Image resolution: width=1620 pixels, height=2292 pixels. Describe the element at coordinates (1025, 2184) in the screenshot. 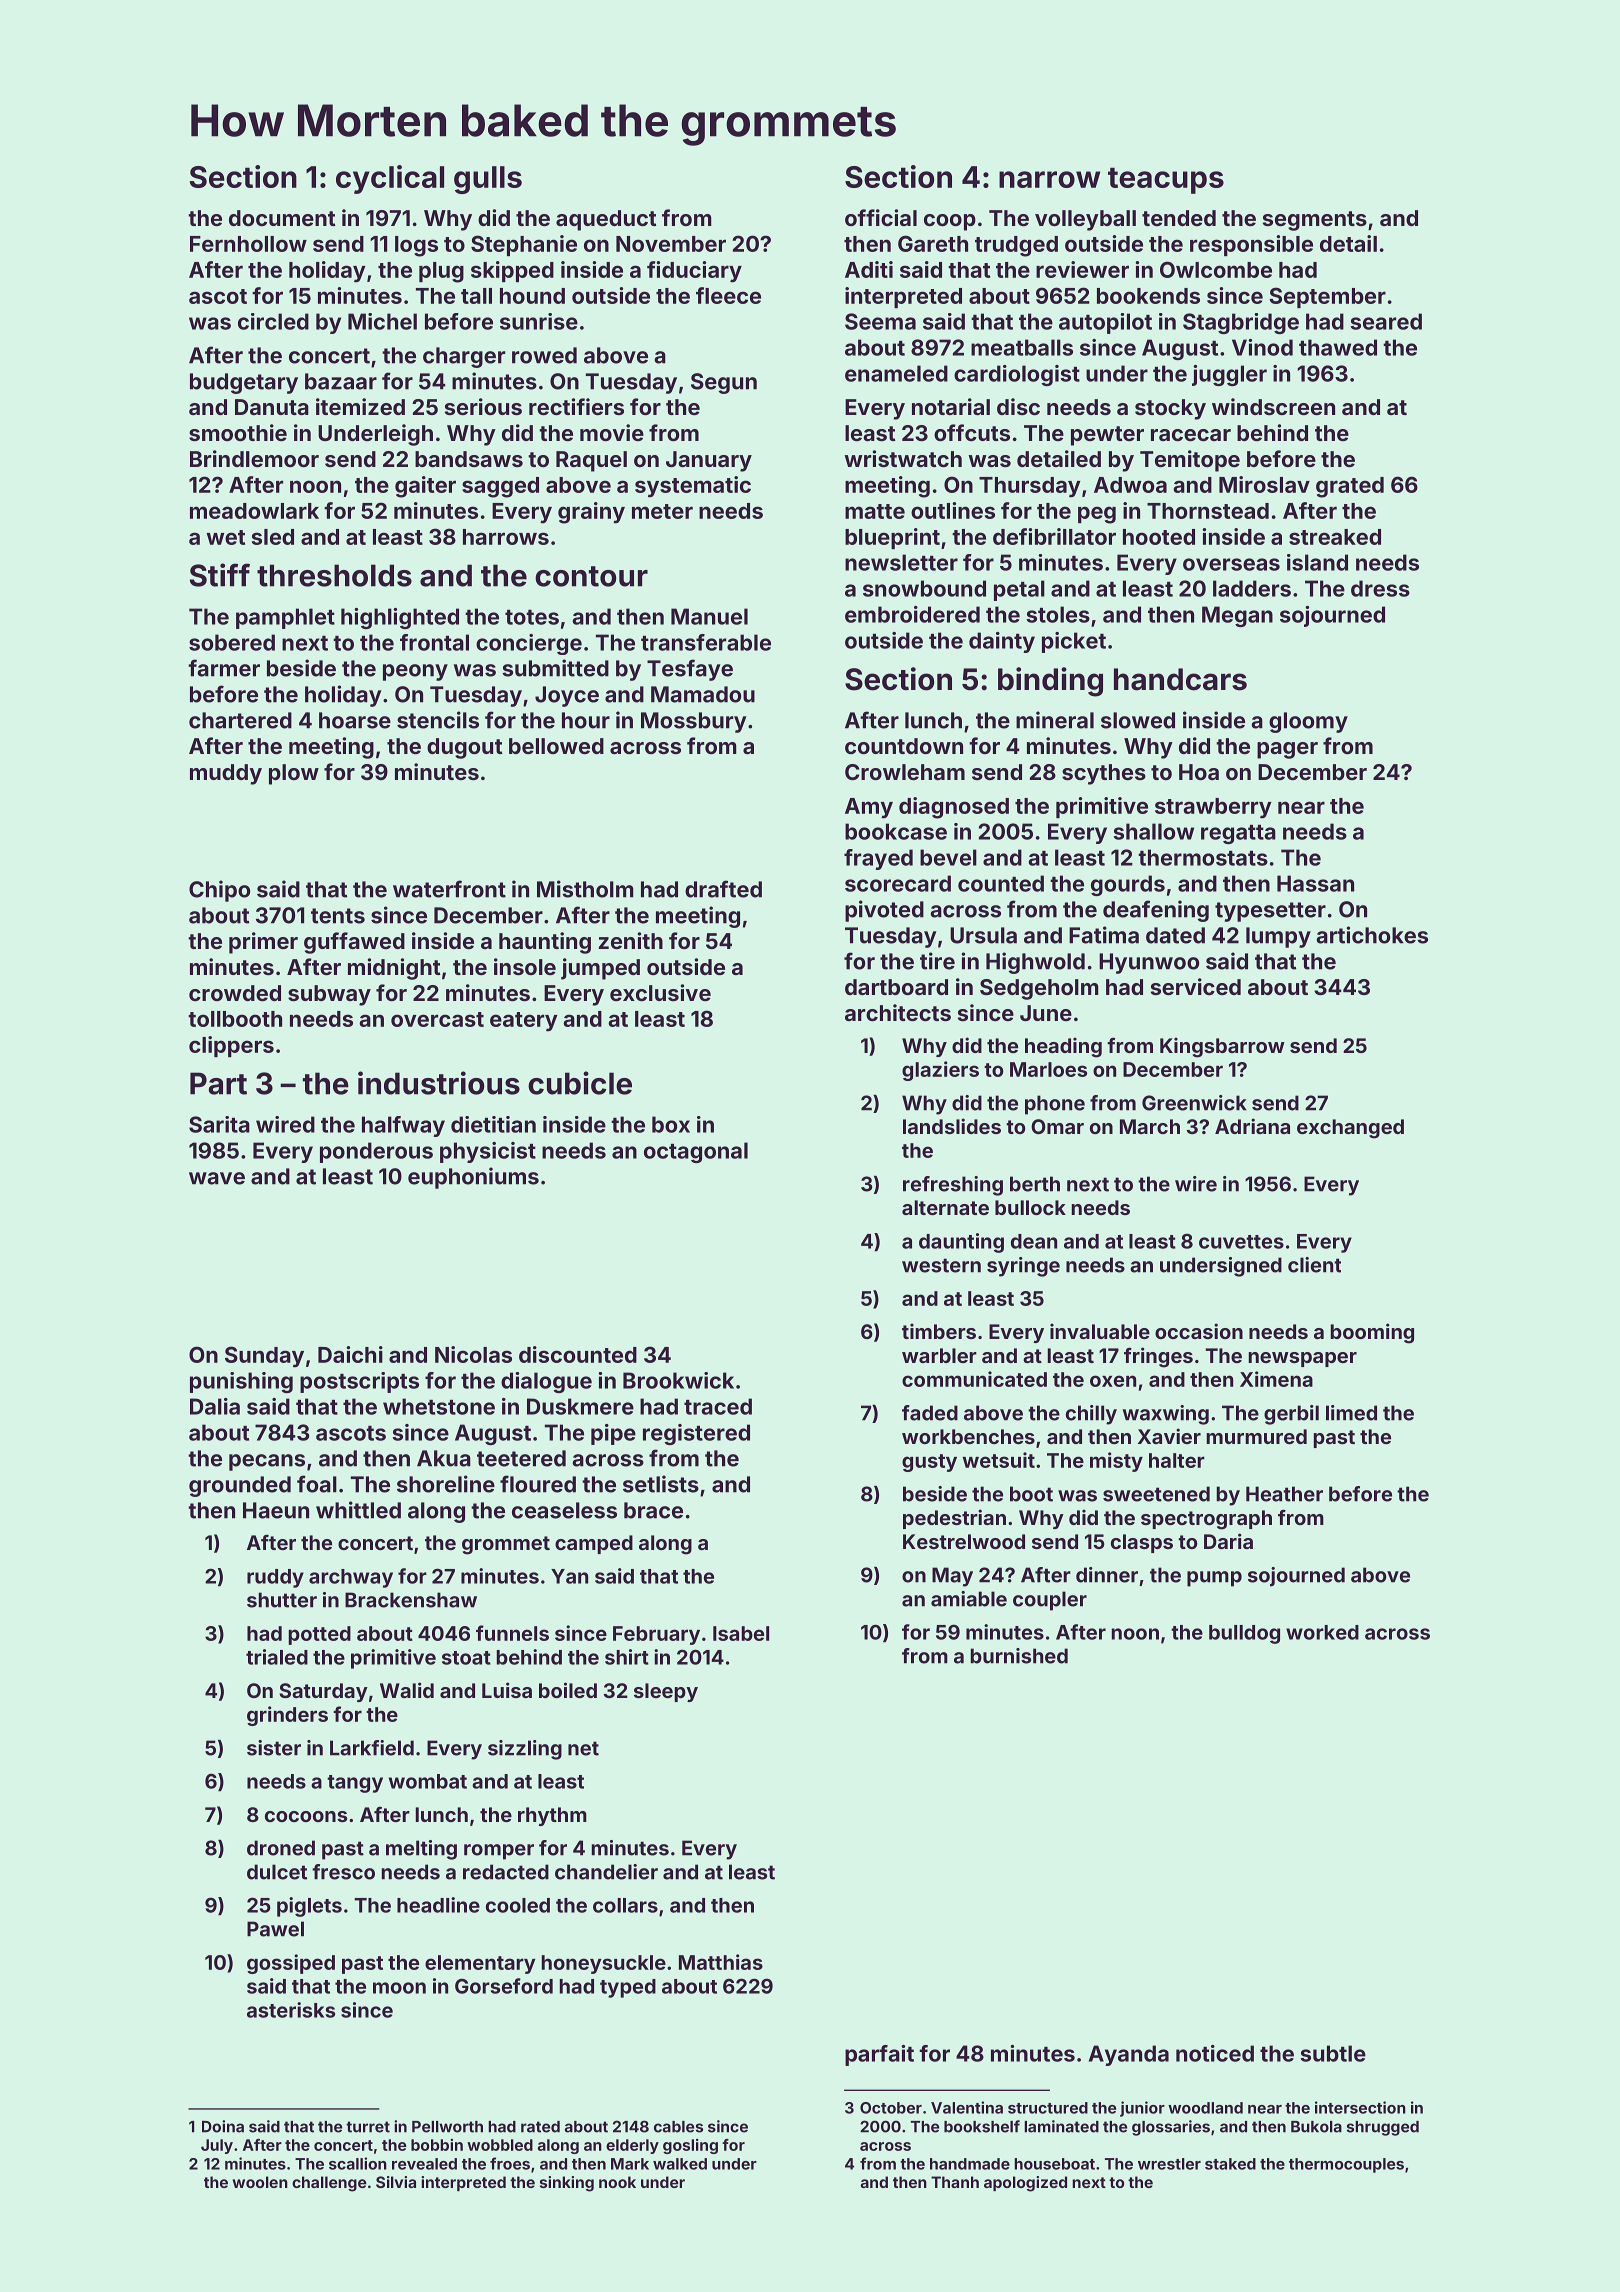

I see `apologized` at that location.
